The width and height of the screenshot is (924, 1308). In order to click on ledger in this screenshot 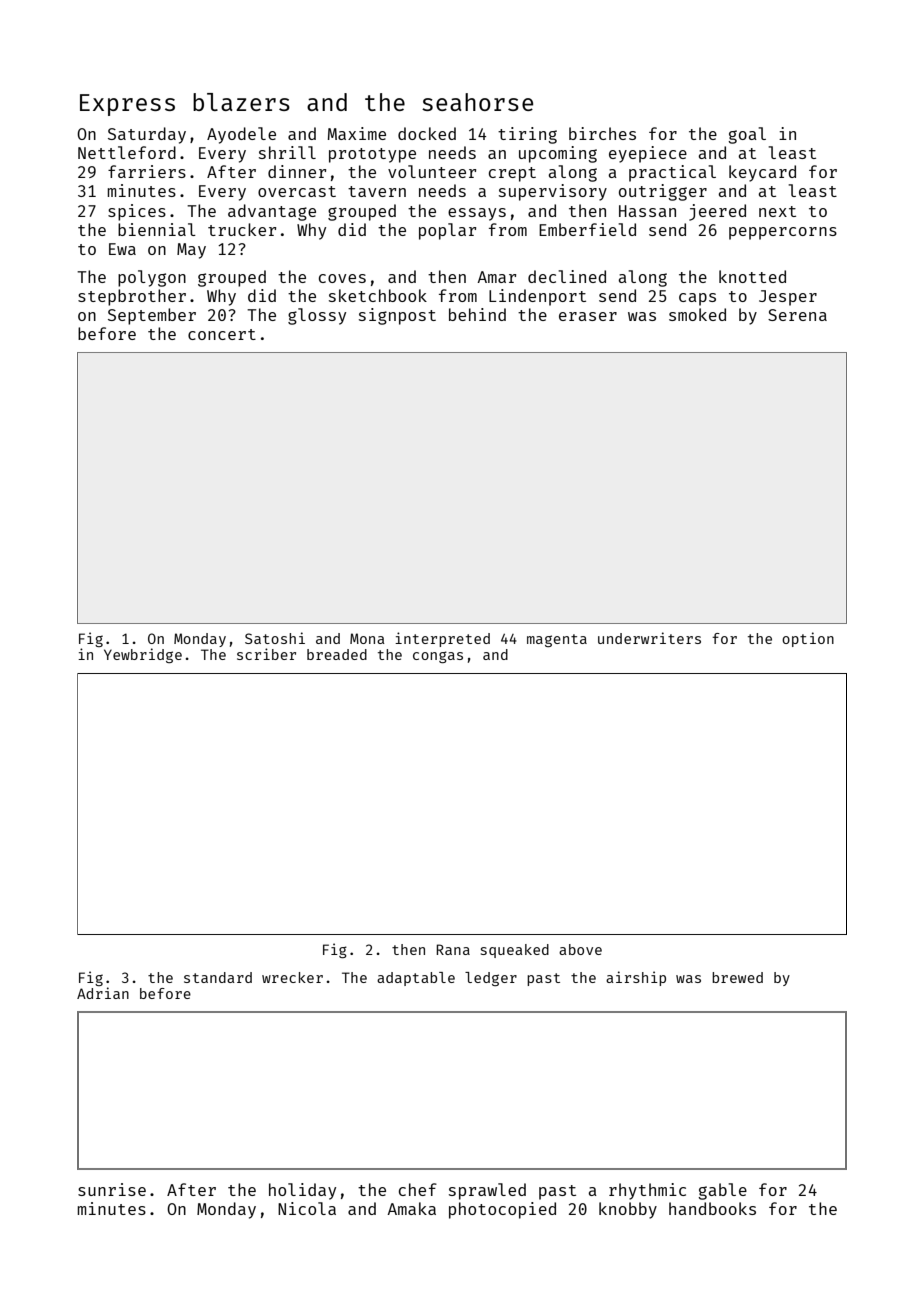, I will do `click(491, 979)`.
